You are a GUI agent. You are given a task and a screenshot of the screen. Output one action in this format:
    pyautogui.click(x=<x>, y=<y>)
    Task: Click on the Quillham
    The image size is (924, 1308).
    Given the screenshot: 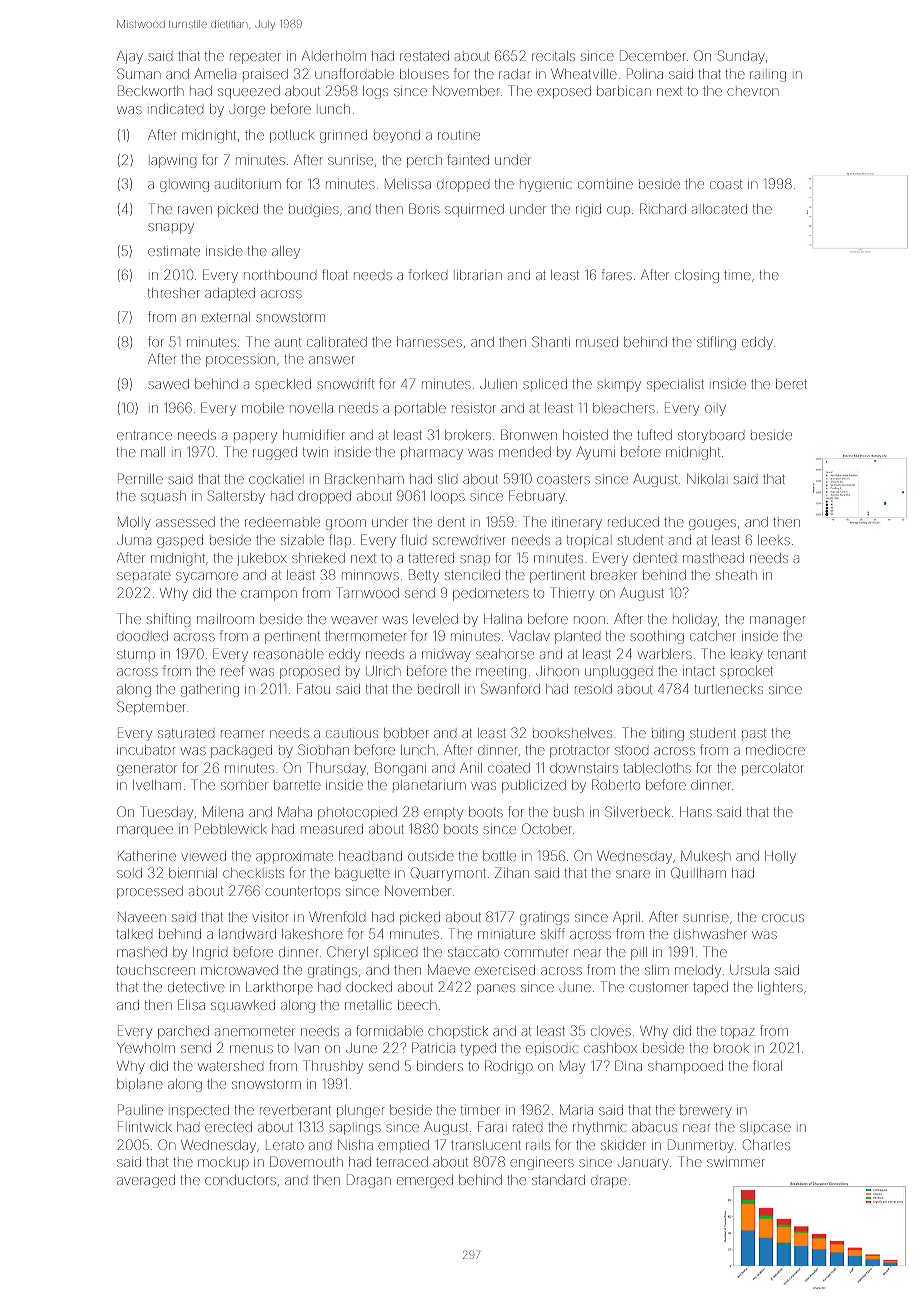 What is the action you would take?
    pyautogui.click(x=698, y=872)
